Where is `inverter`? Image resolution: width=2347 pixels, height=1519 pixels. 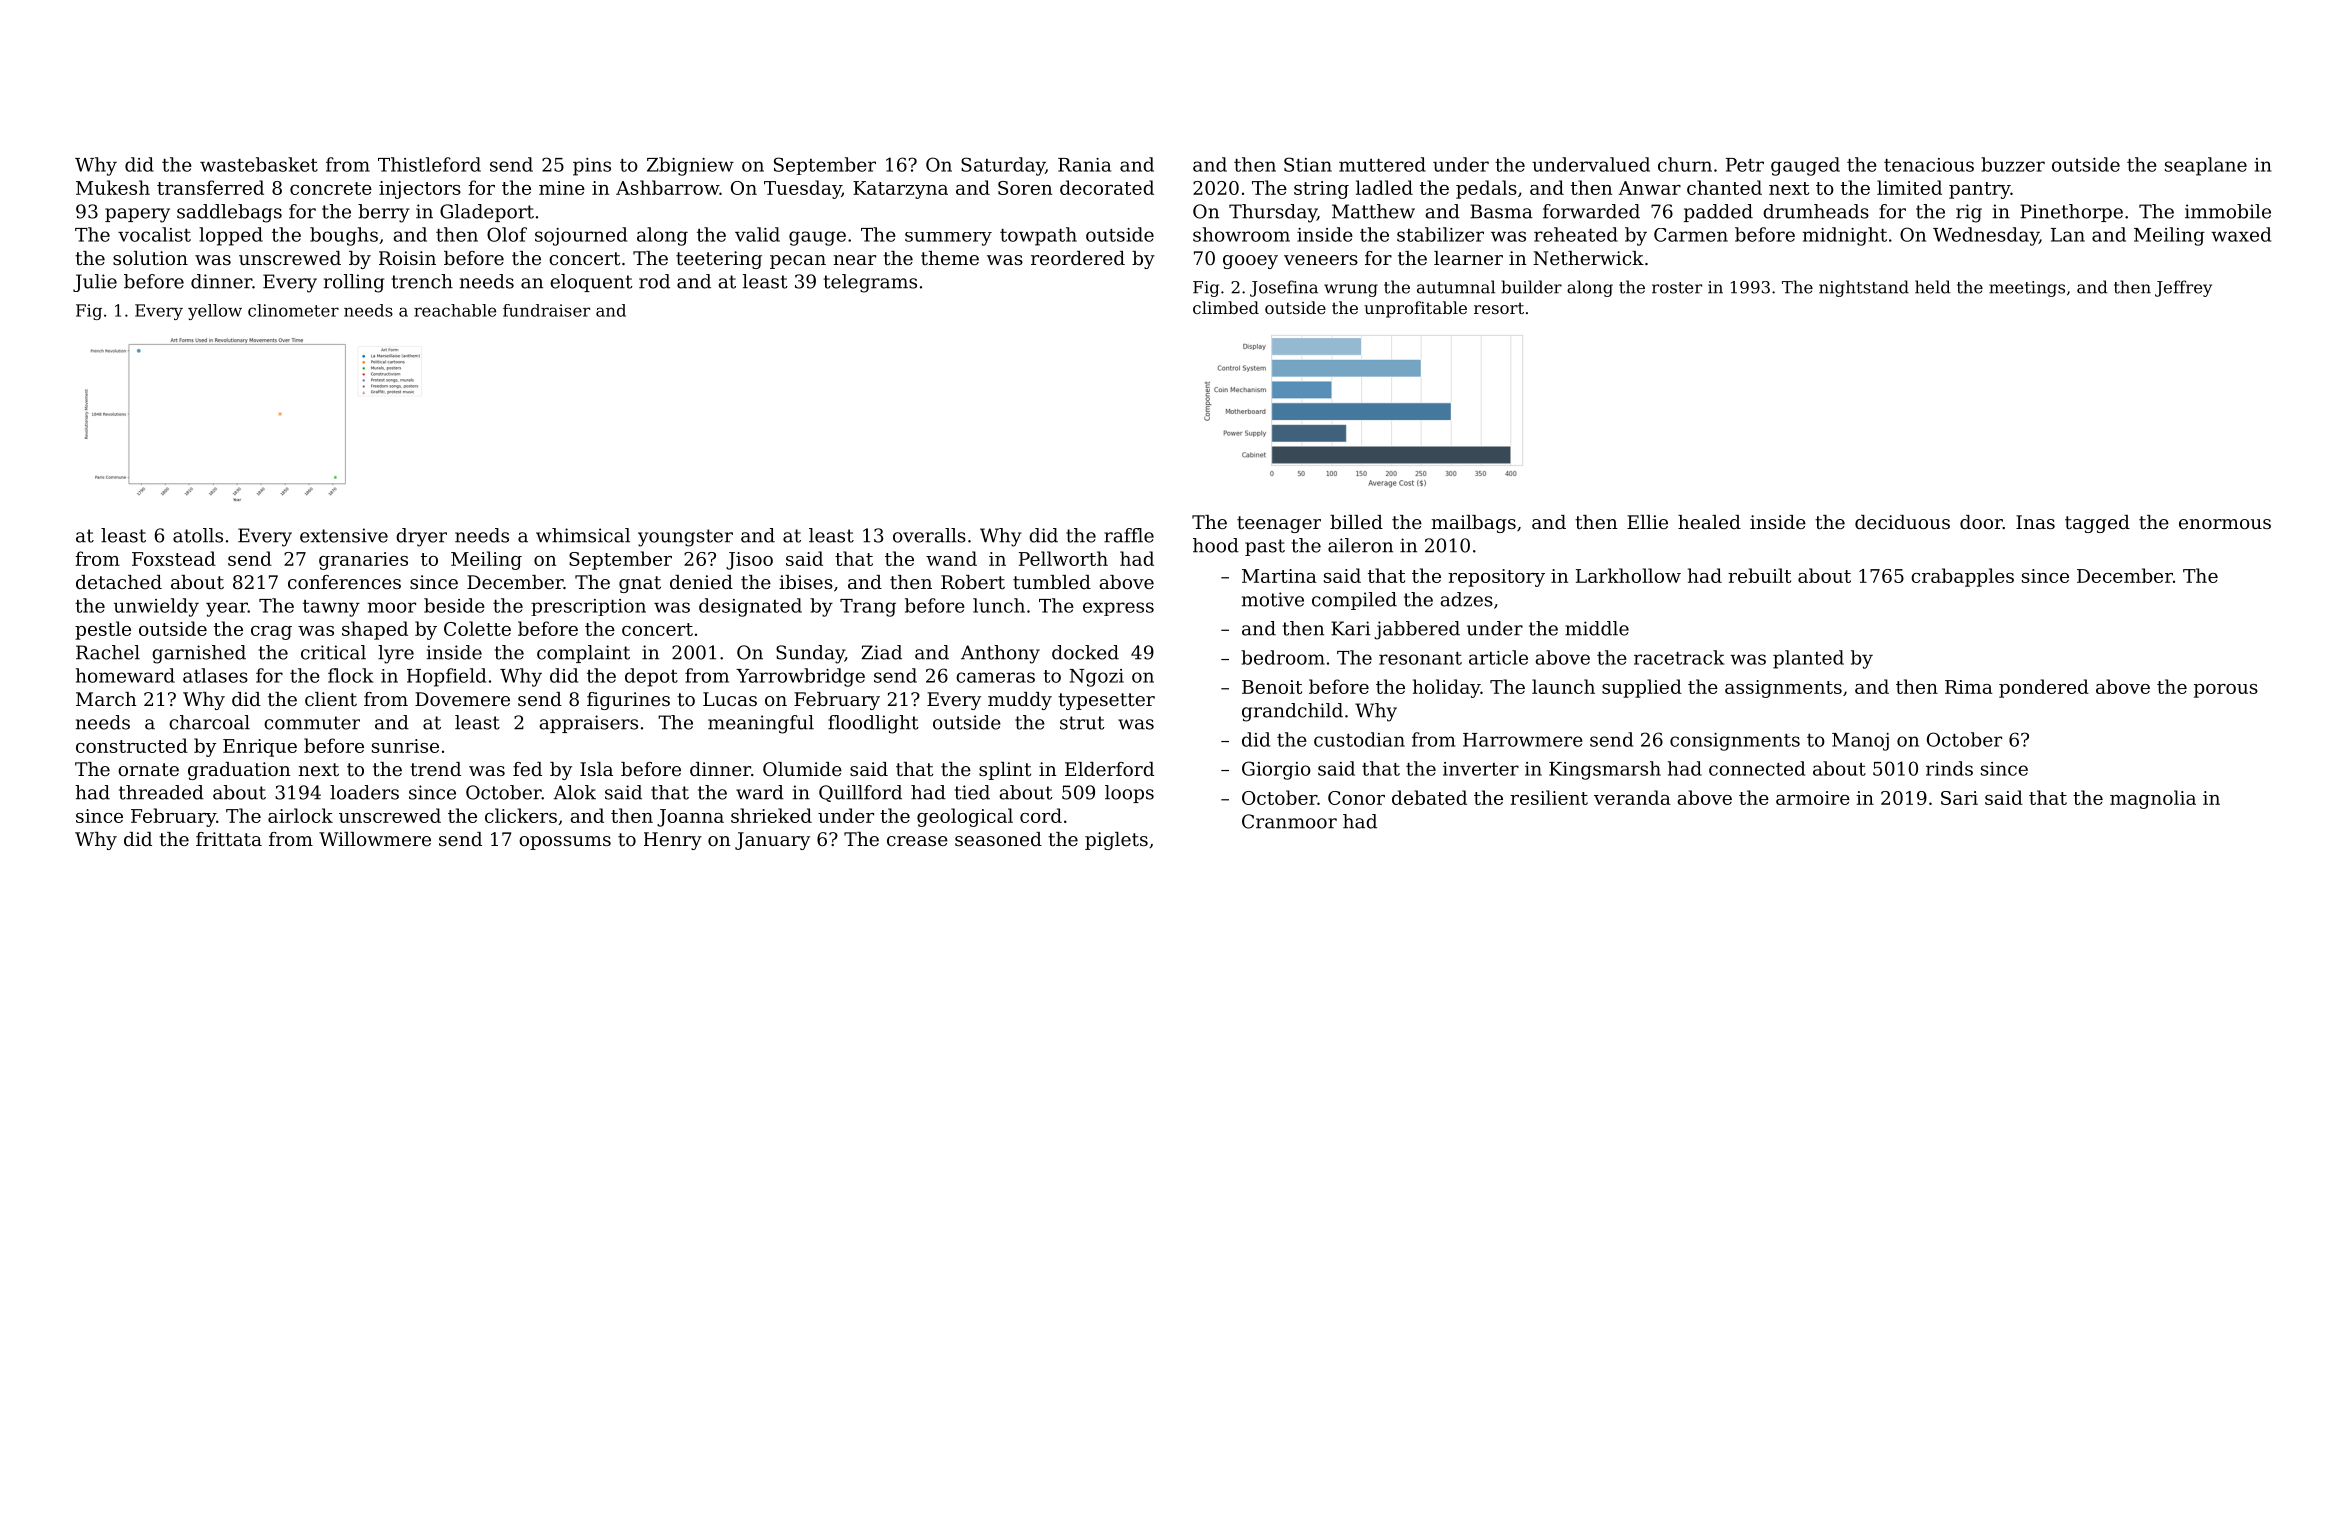
inverter is located at coordinates (1481, 769).
